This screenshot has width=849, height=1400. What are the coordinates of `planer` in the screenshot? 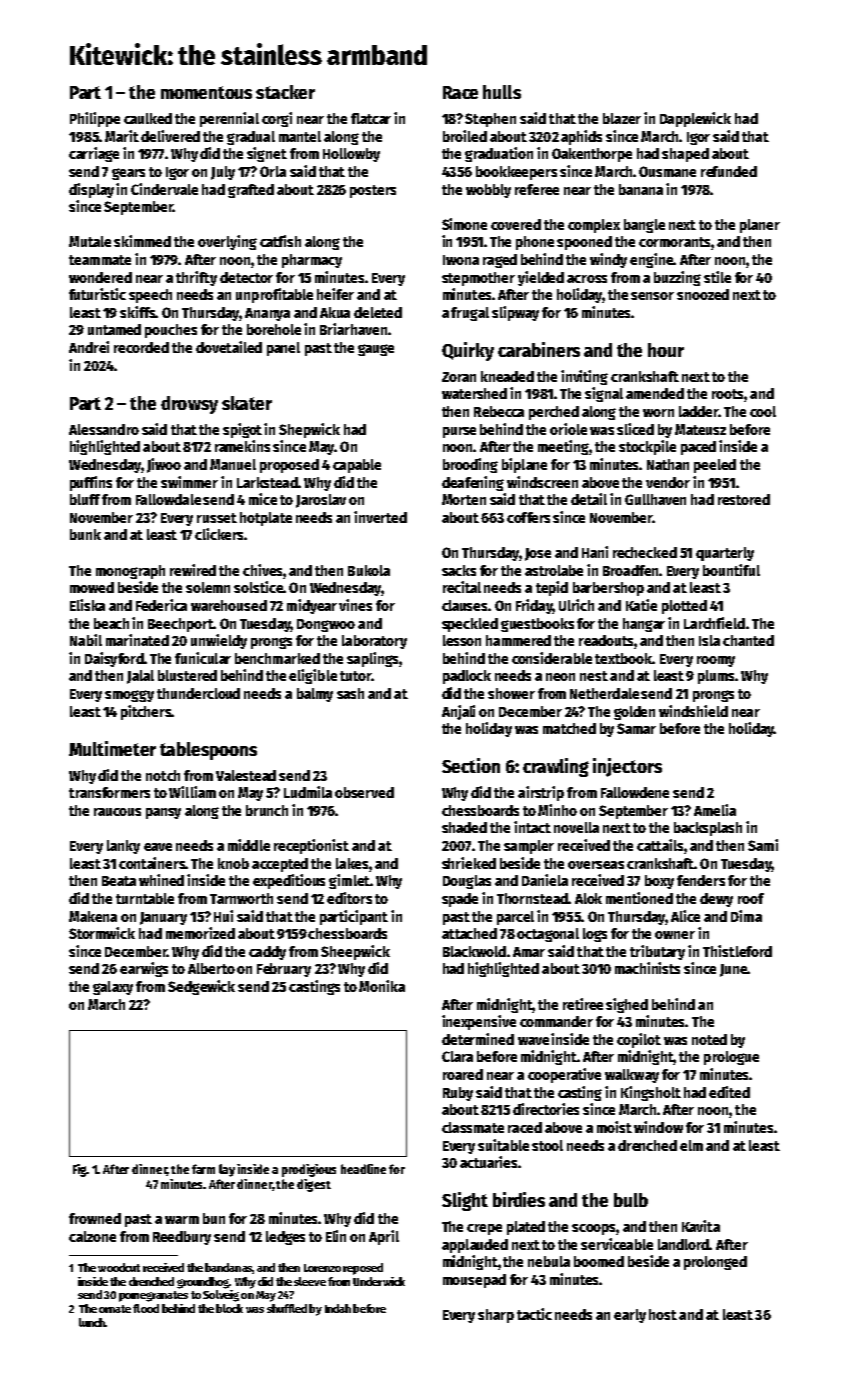 It's located at (760, 226).
